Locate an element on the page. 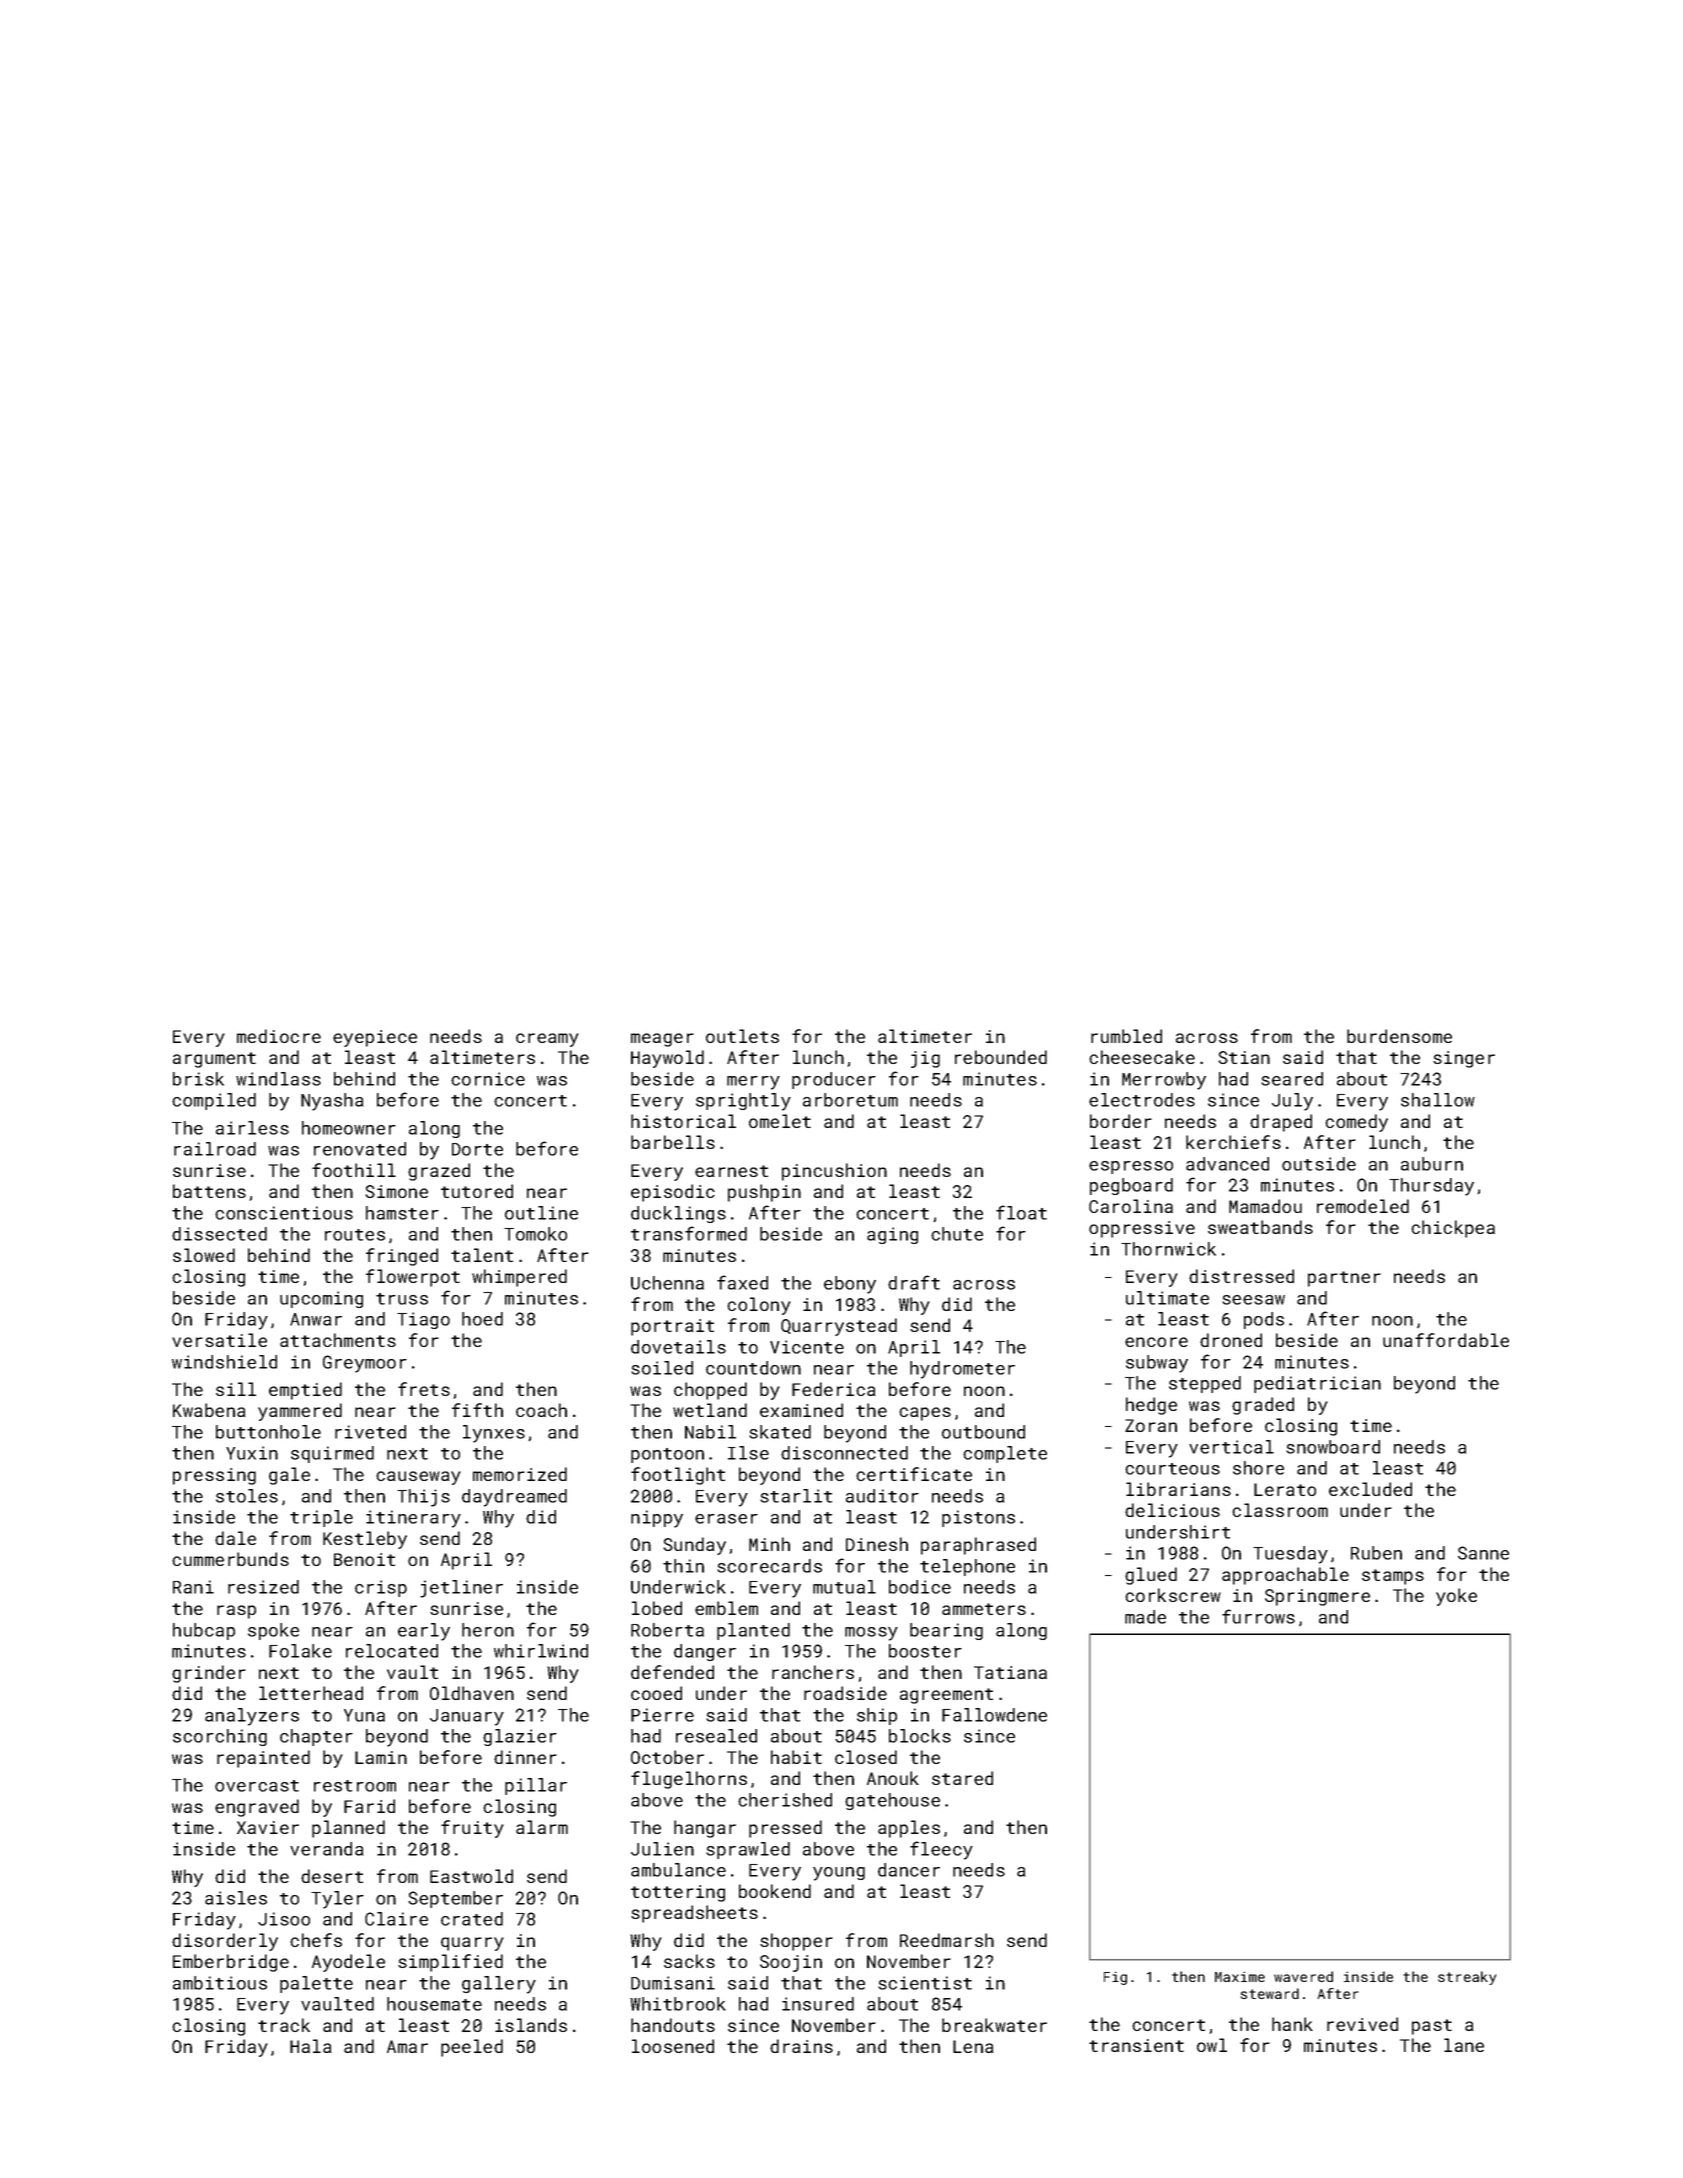  pediatrician is located at coordinates (1317, 1384).
